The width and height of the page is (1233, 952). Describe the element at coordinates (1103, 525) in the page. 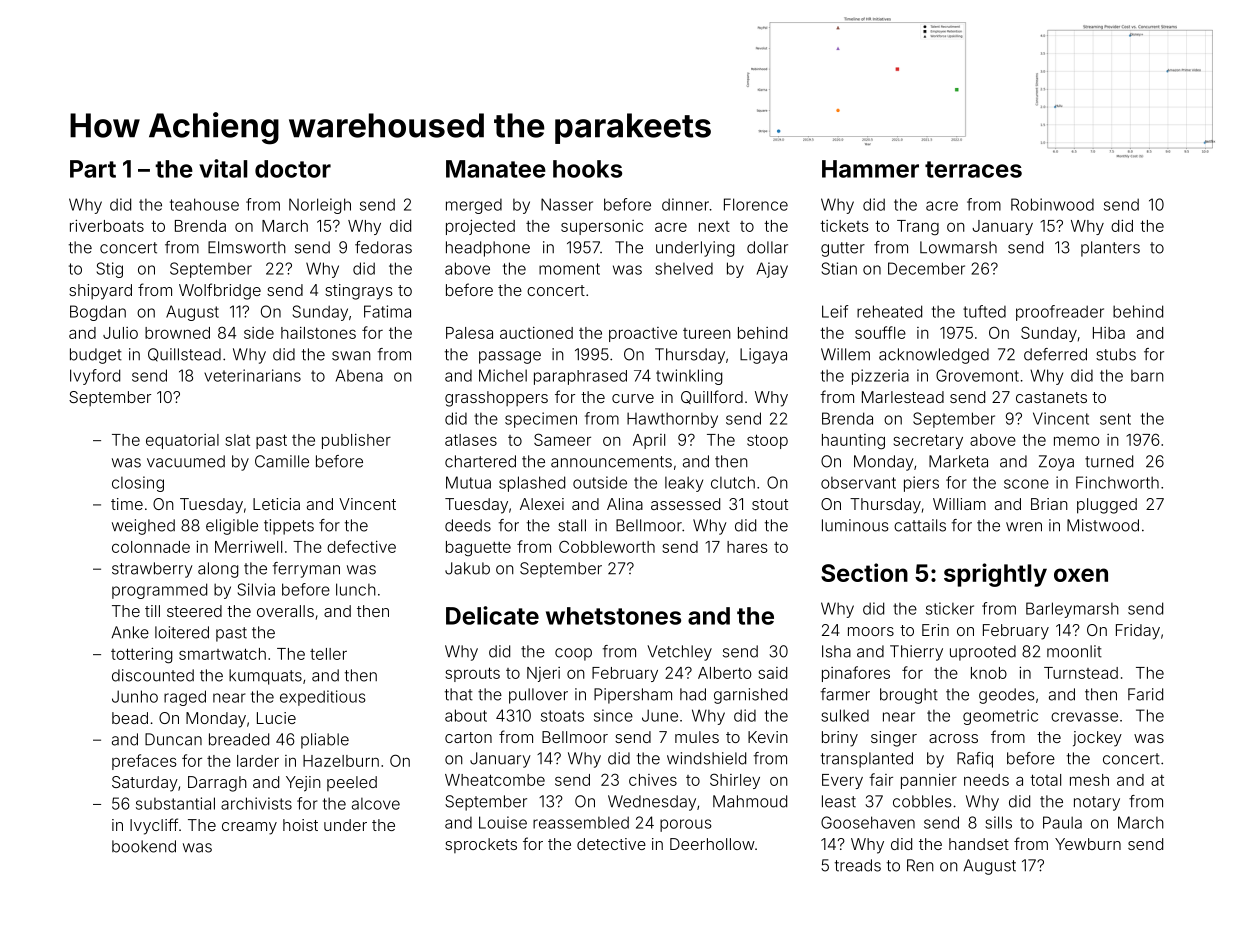

I see `Mistwood` at that location.
